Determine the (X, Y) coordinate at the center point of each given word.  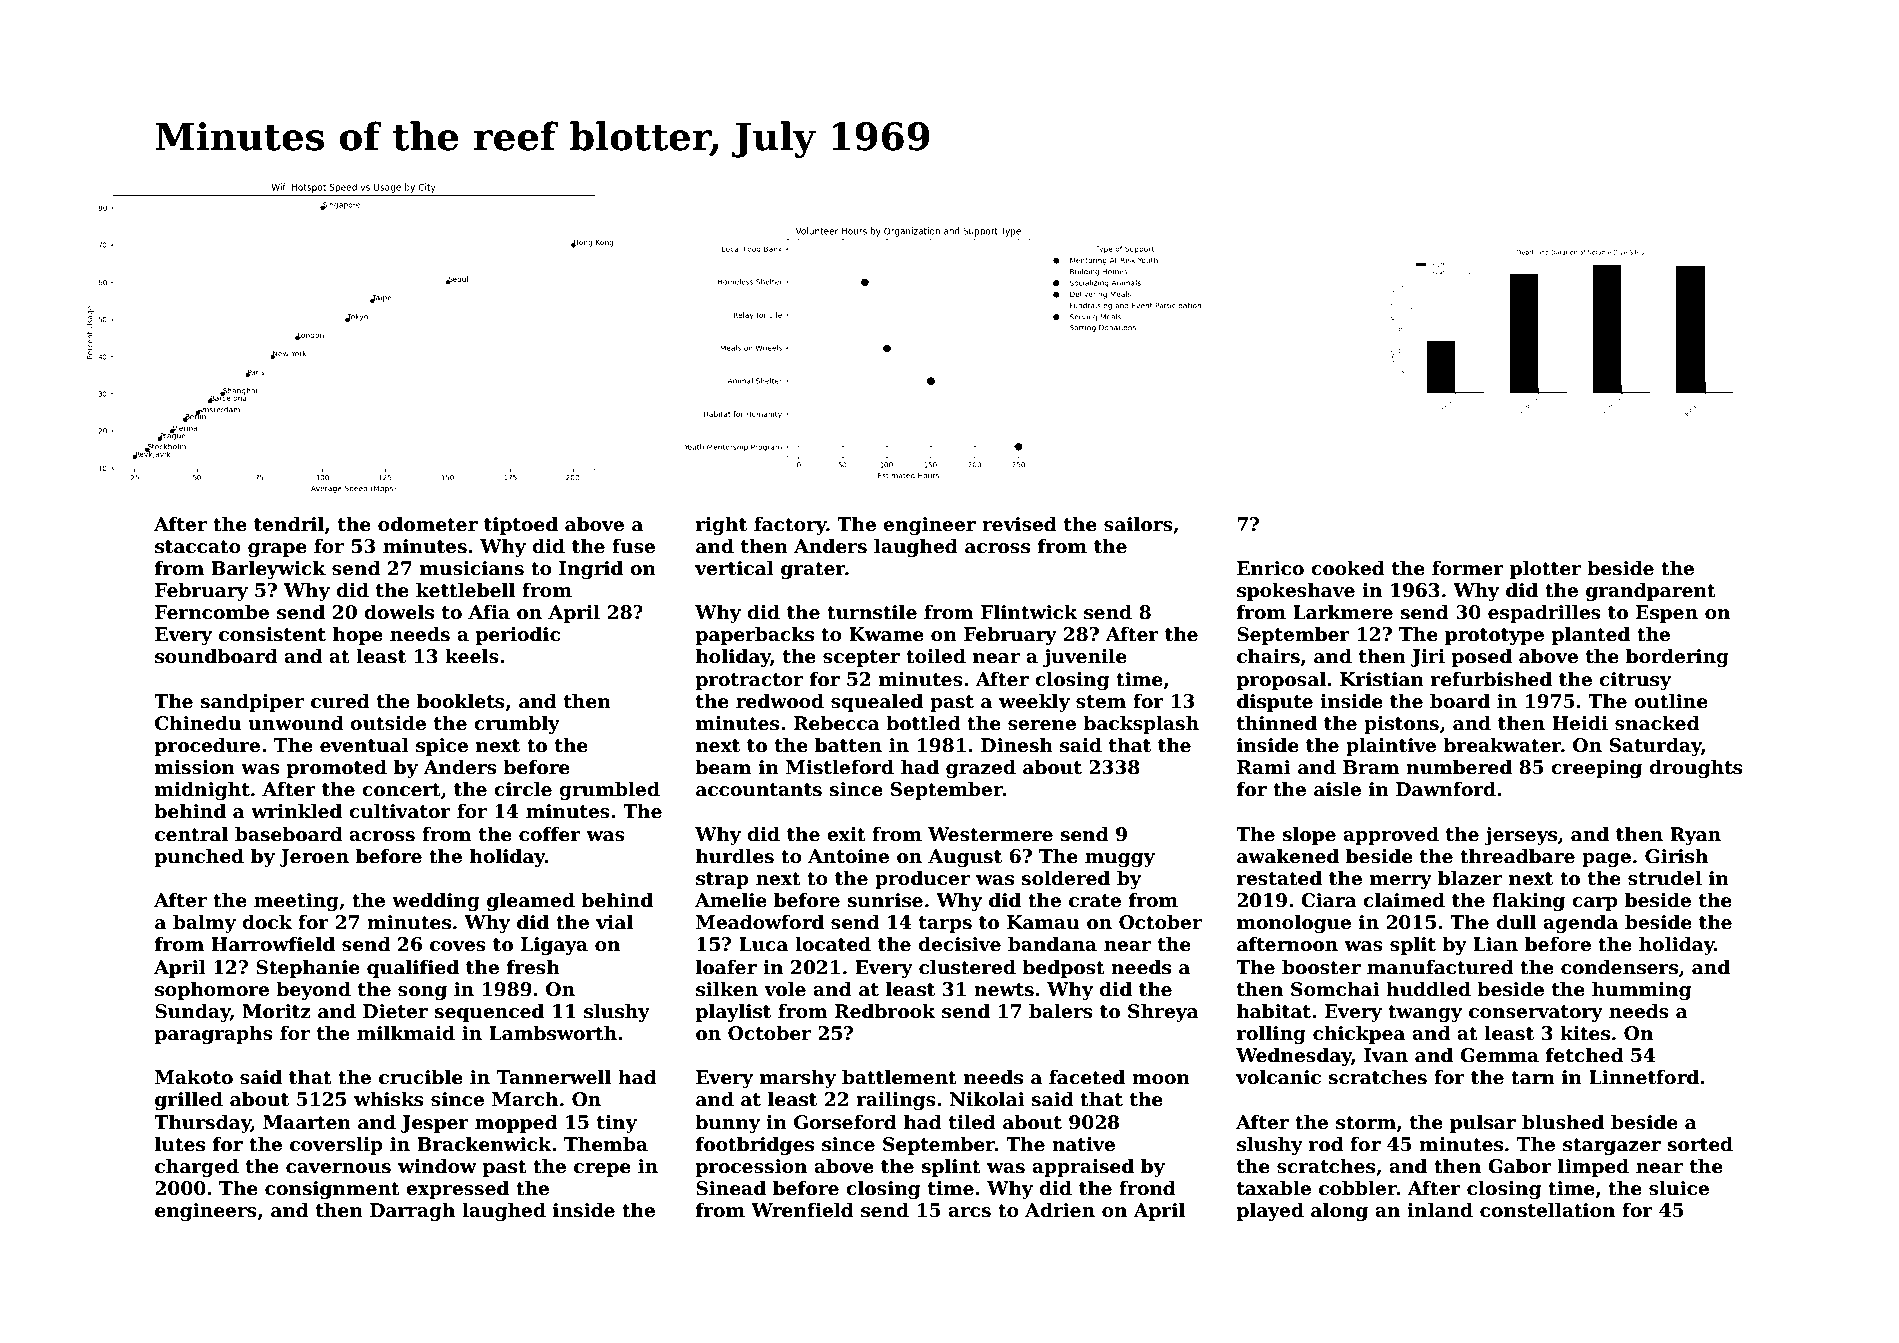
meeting (296, 902)
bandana (1052, 944)
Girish (1676, 856)
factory (790, 525)
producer (922, 879)
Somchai (1335, 989)
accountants (759, 790)
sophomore (212, 990)
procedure (207, 746)
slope (1309, 835)
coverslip (336, 1145)
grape (277, 550)
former (1468, 568)
